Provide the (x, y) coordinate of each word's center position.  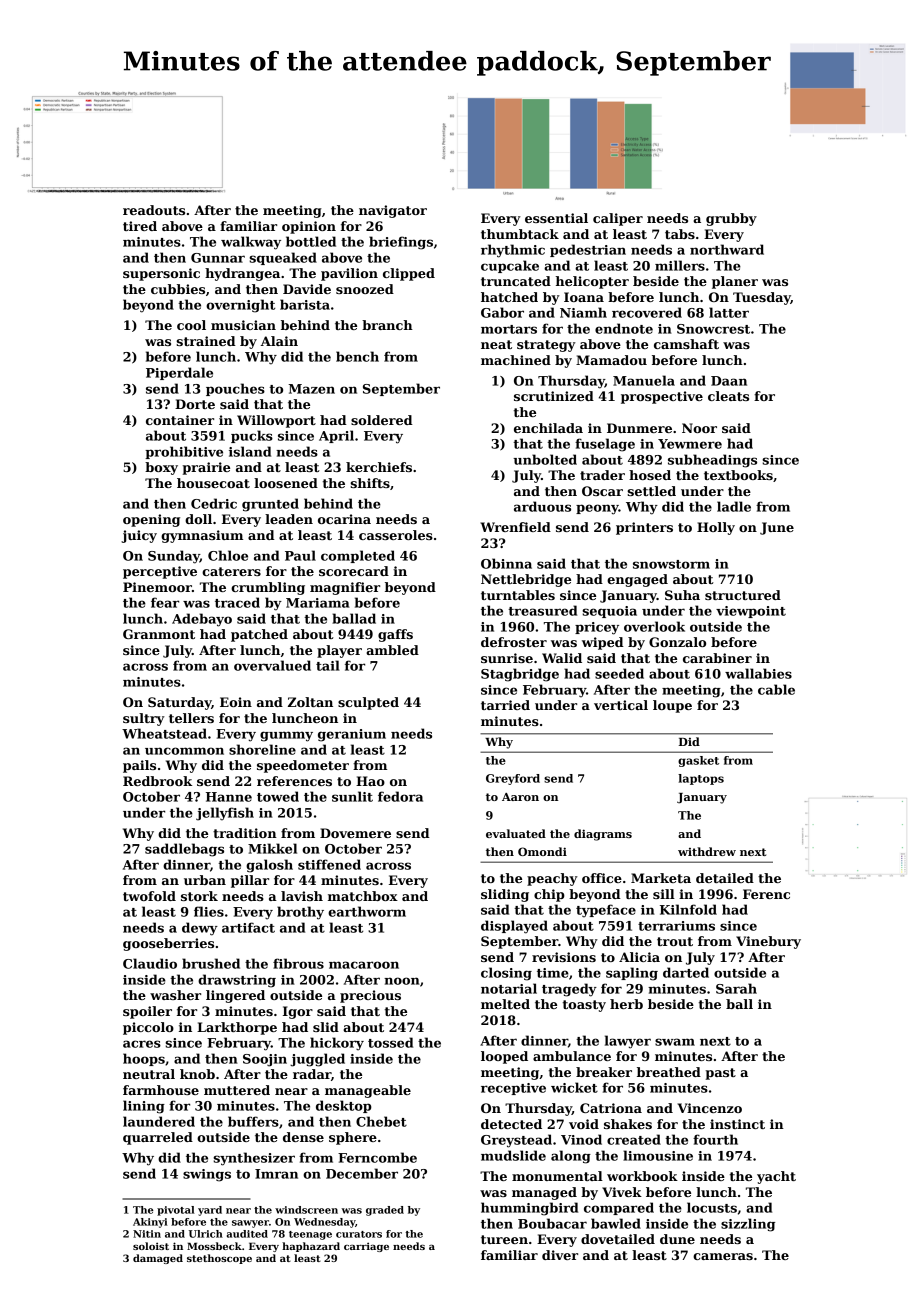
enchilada (548, 428)
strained (206, 341)
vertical (621, 705)
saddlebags (184, 850)
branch (387, 325)
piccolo (148, 1028)
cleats (728, 396)
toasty (584, 1006)
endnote (624, 328)
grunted (270, 505)
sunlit (352, 796)
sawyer (250, 1224)
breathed (669, 1072)
